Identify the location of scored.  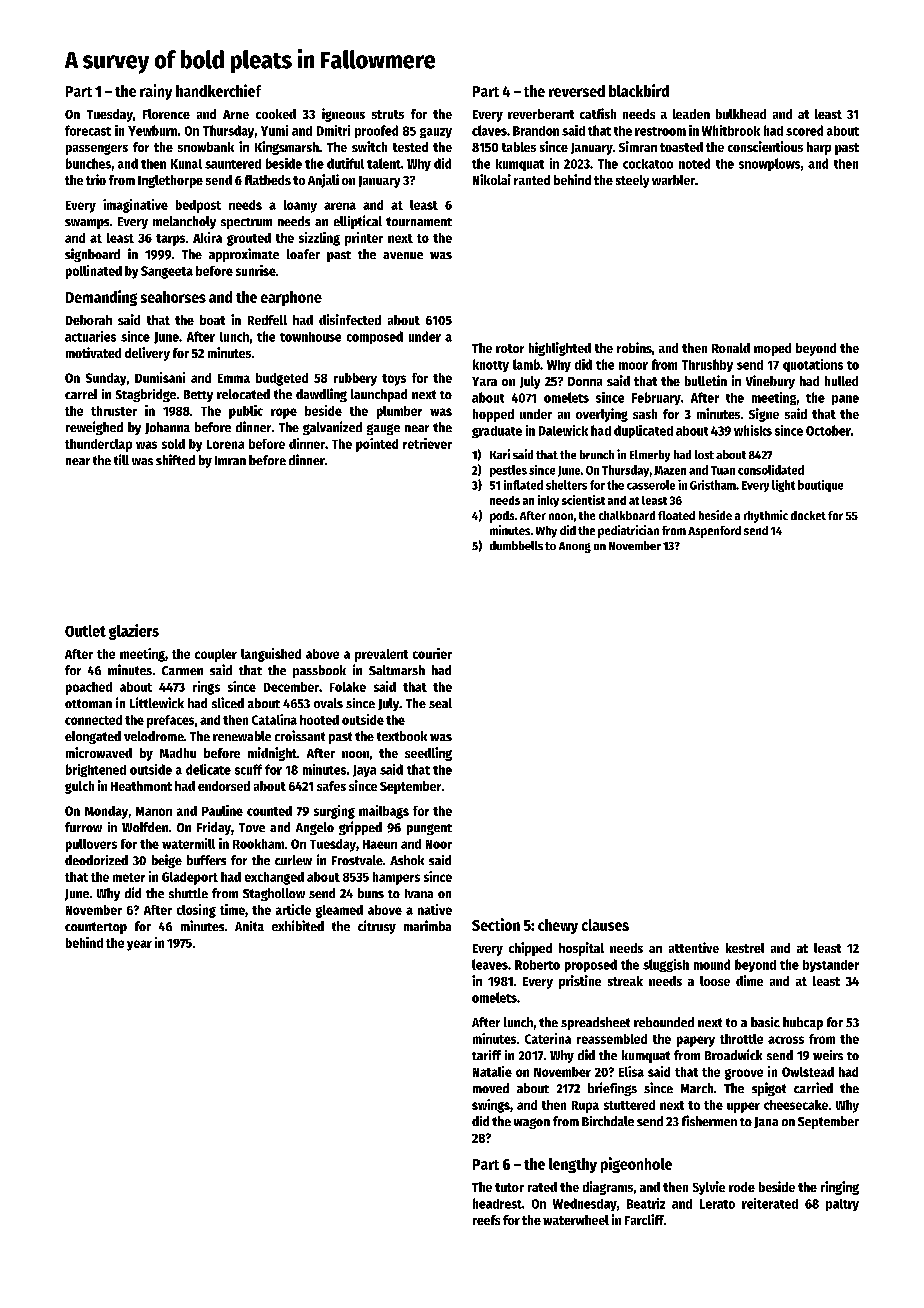
(804, 130).
